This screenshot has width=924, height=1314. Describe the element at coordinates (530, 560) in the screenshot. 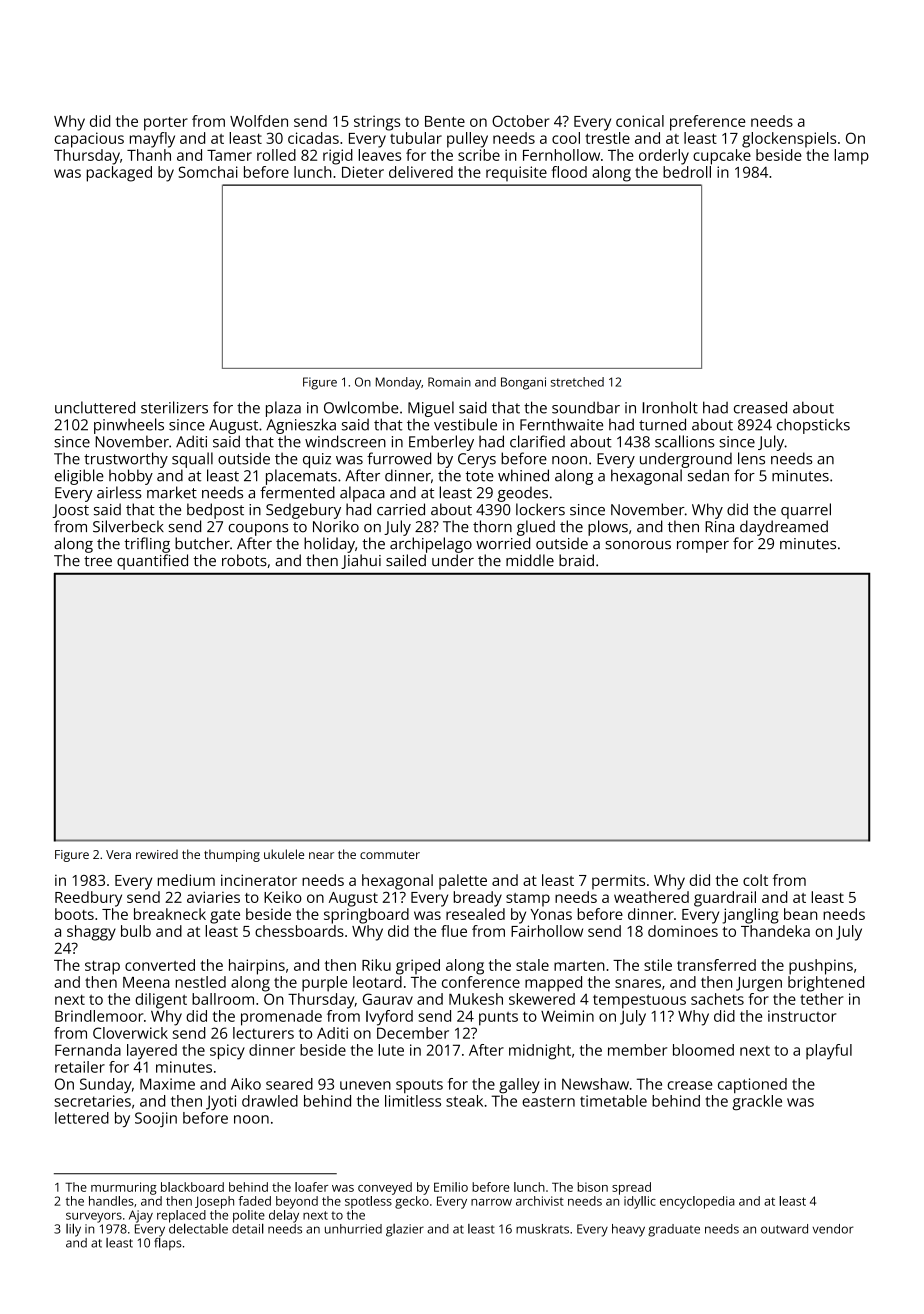

I see `middle` at that location.
